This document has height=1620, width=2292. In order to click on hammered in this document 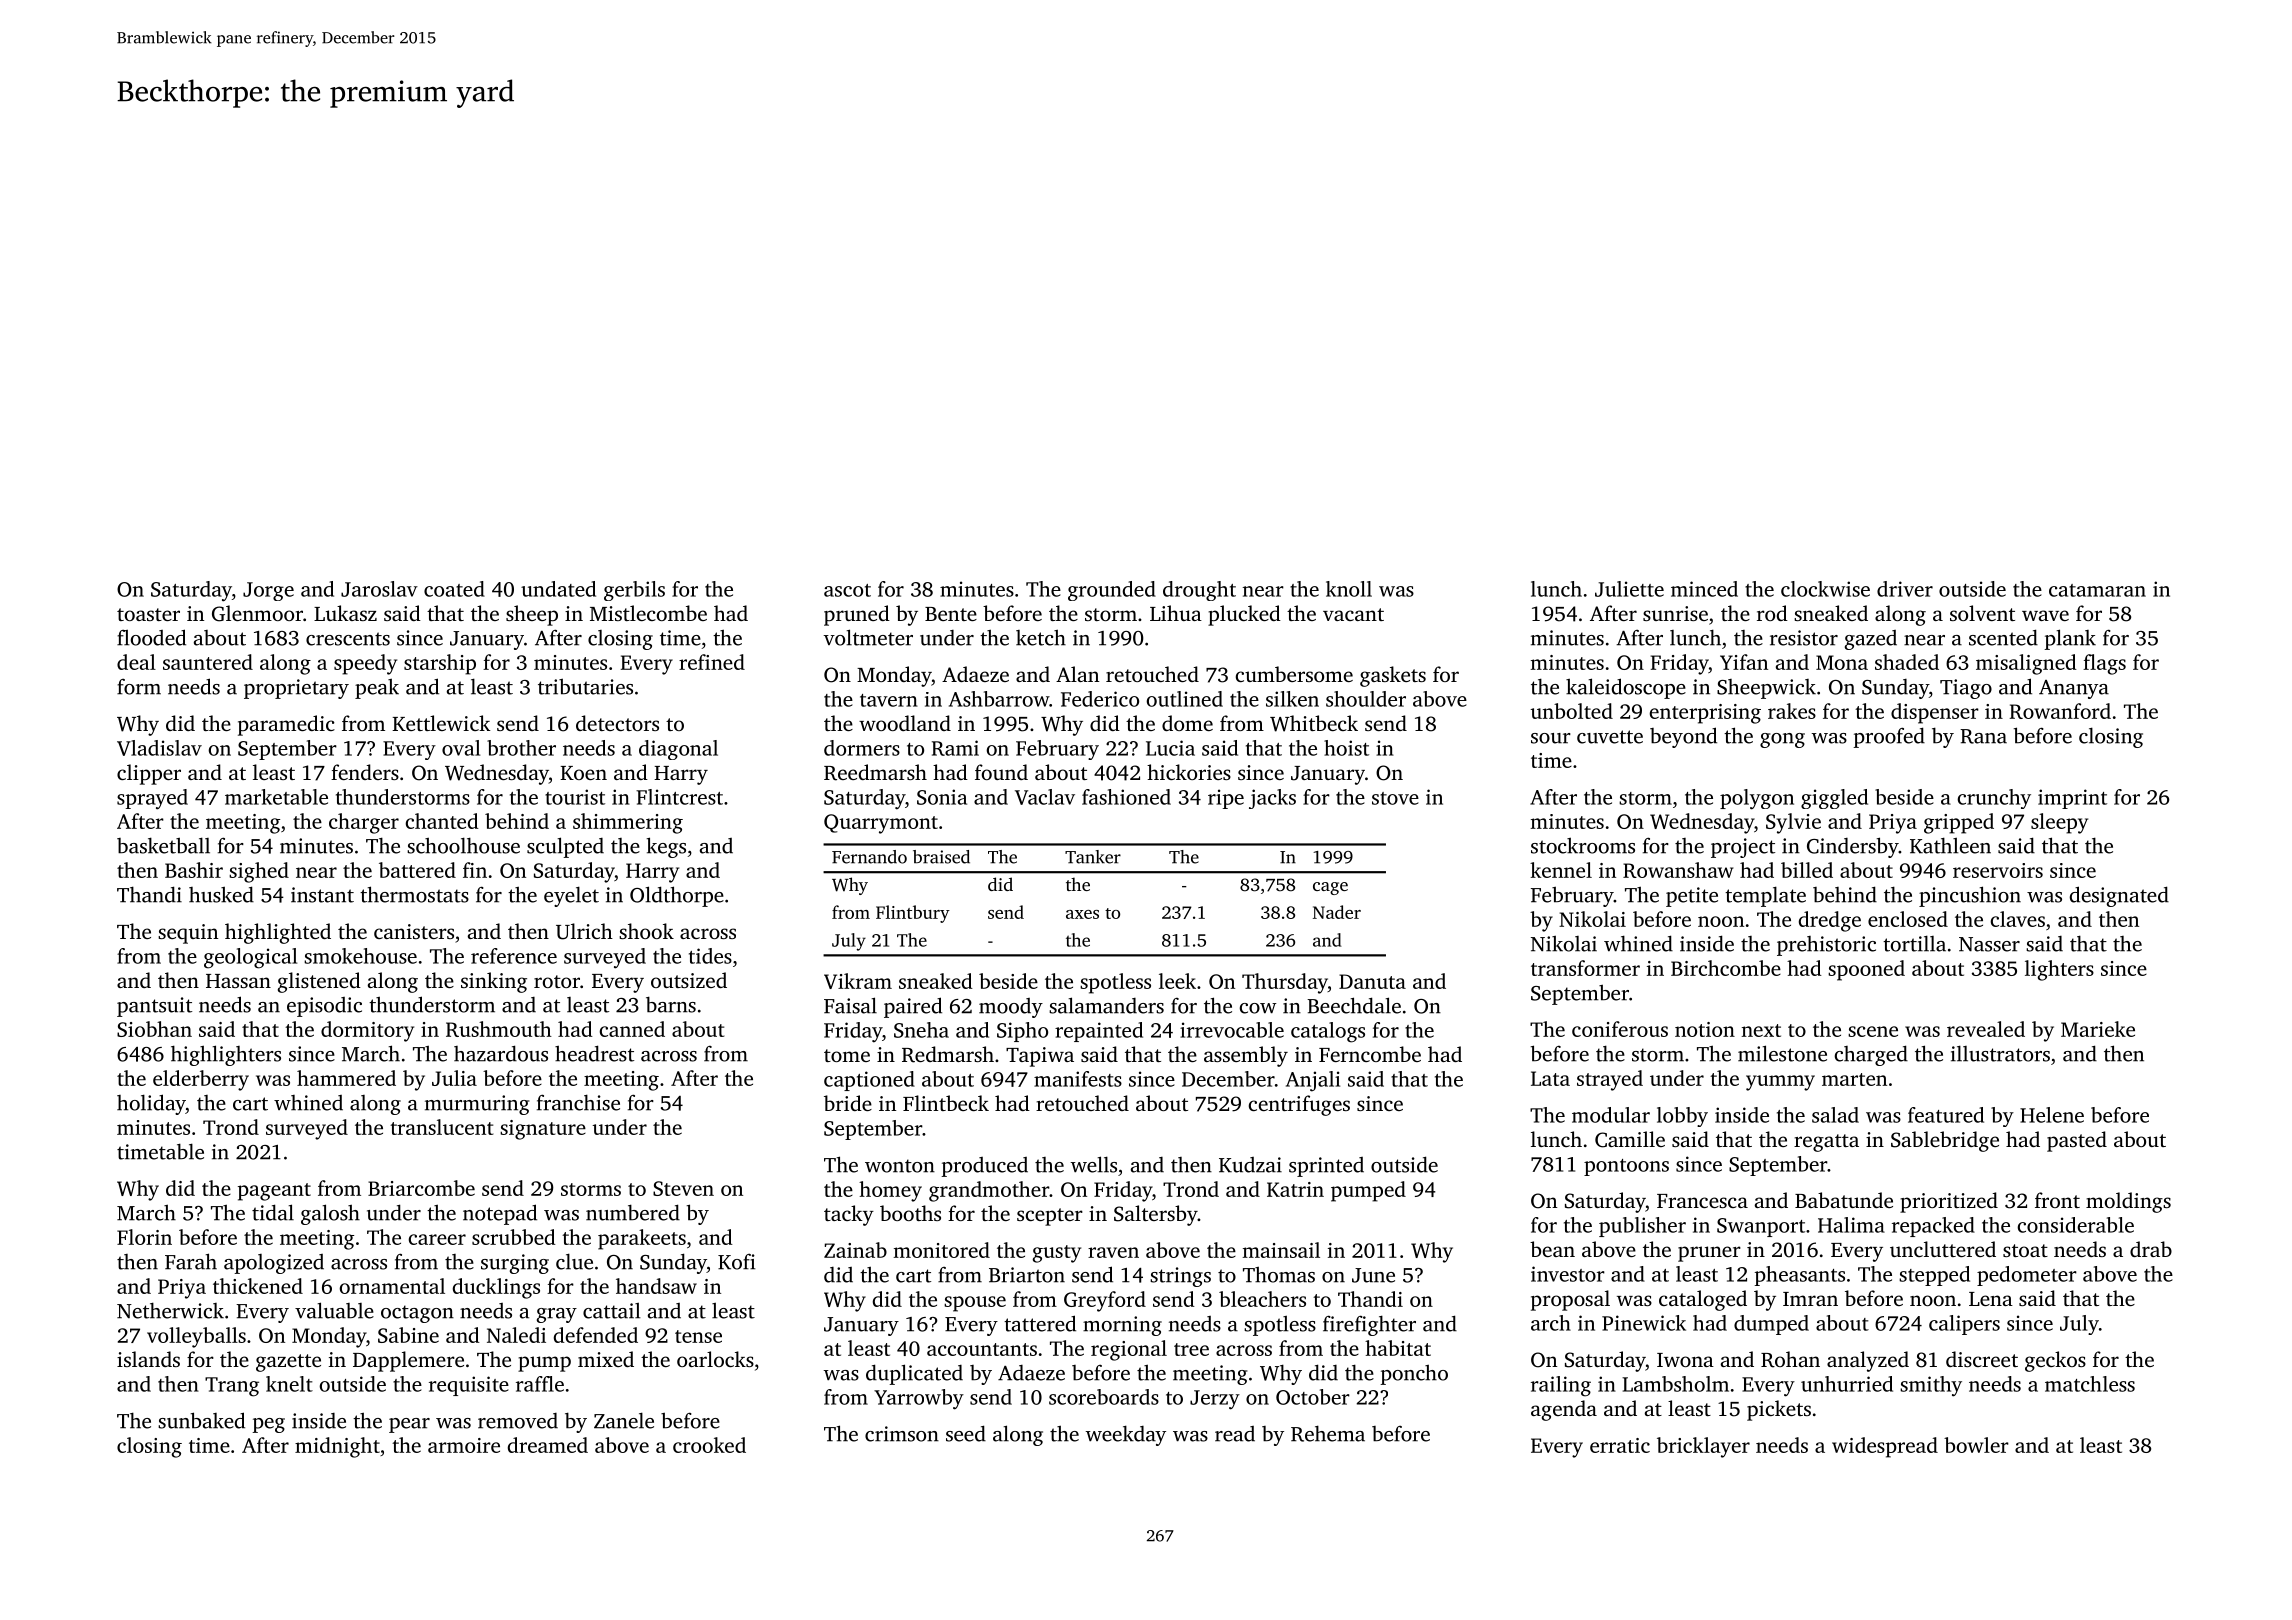, I will do `click(346, 1078)`.
